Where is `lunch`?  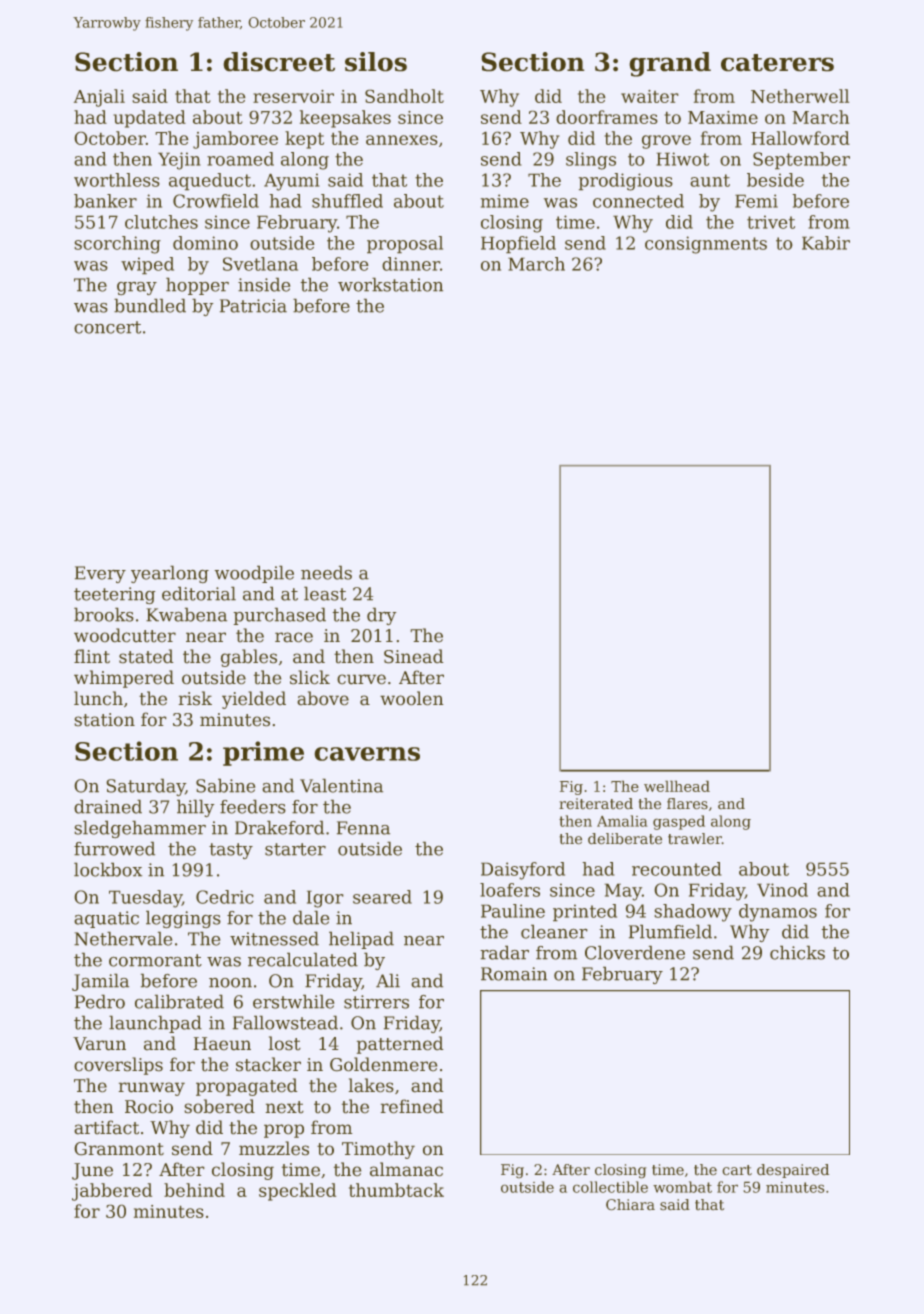 lunch is located at coordinates (98, 698).
